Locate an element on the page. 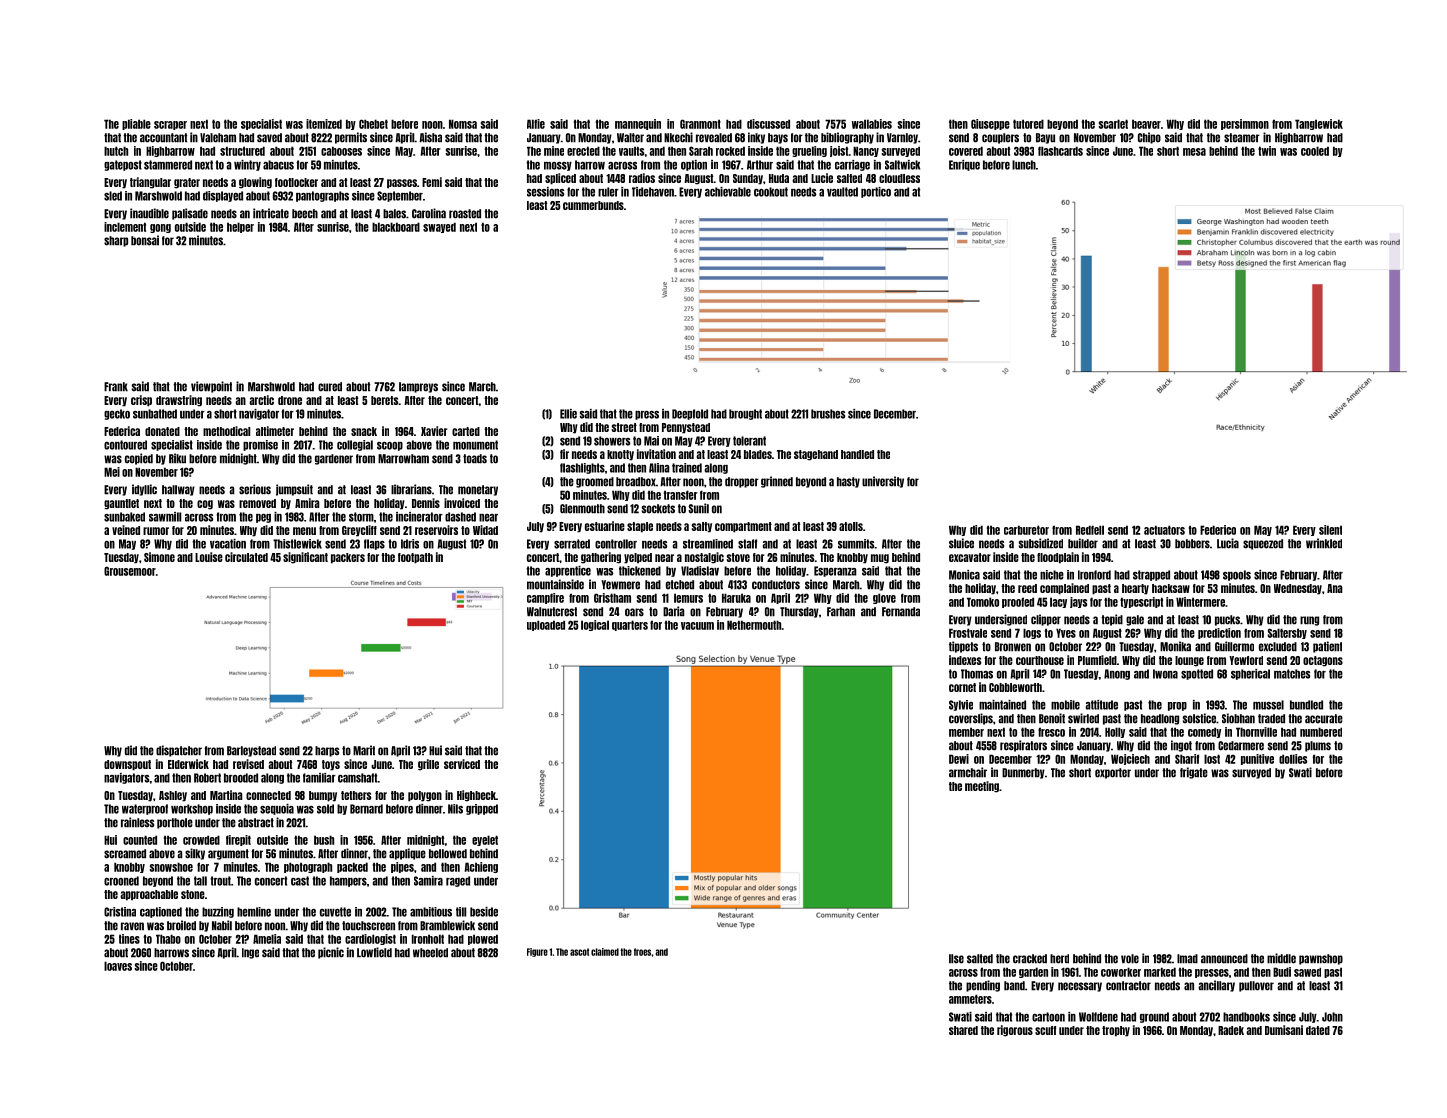  shared is located at coordinates (963, 1030).
